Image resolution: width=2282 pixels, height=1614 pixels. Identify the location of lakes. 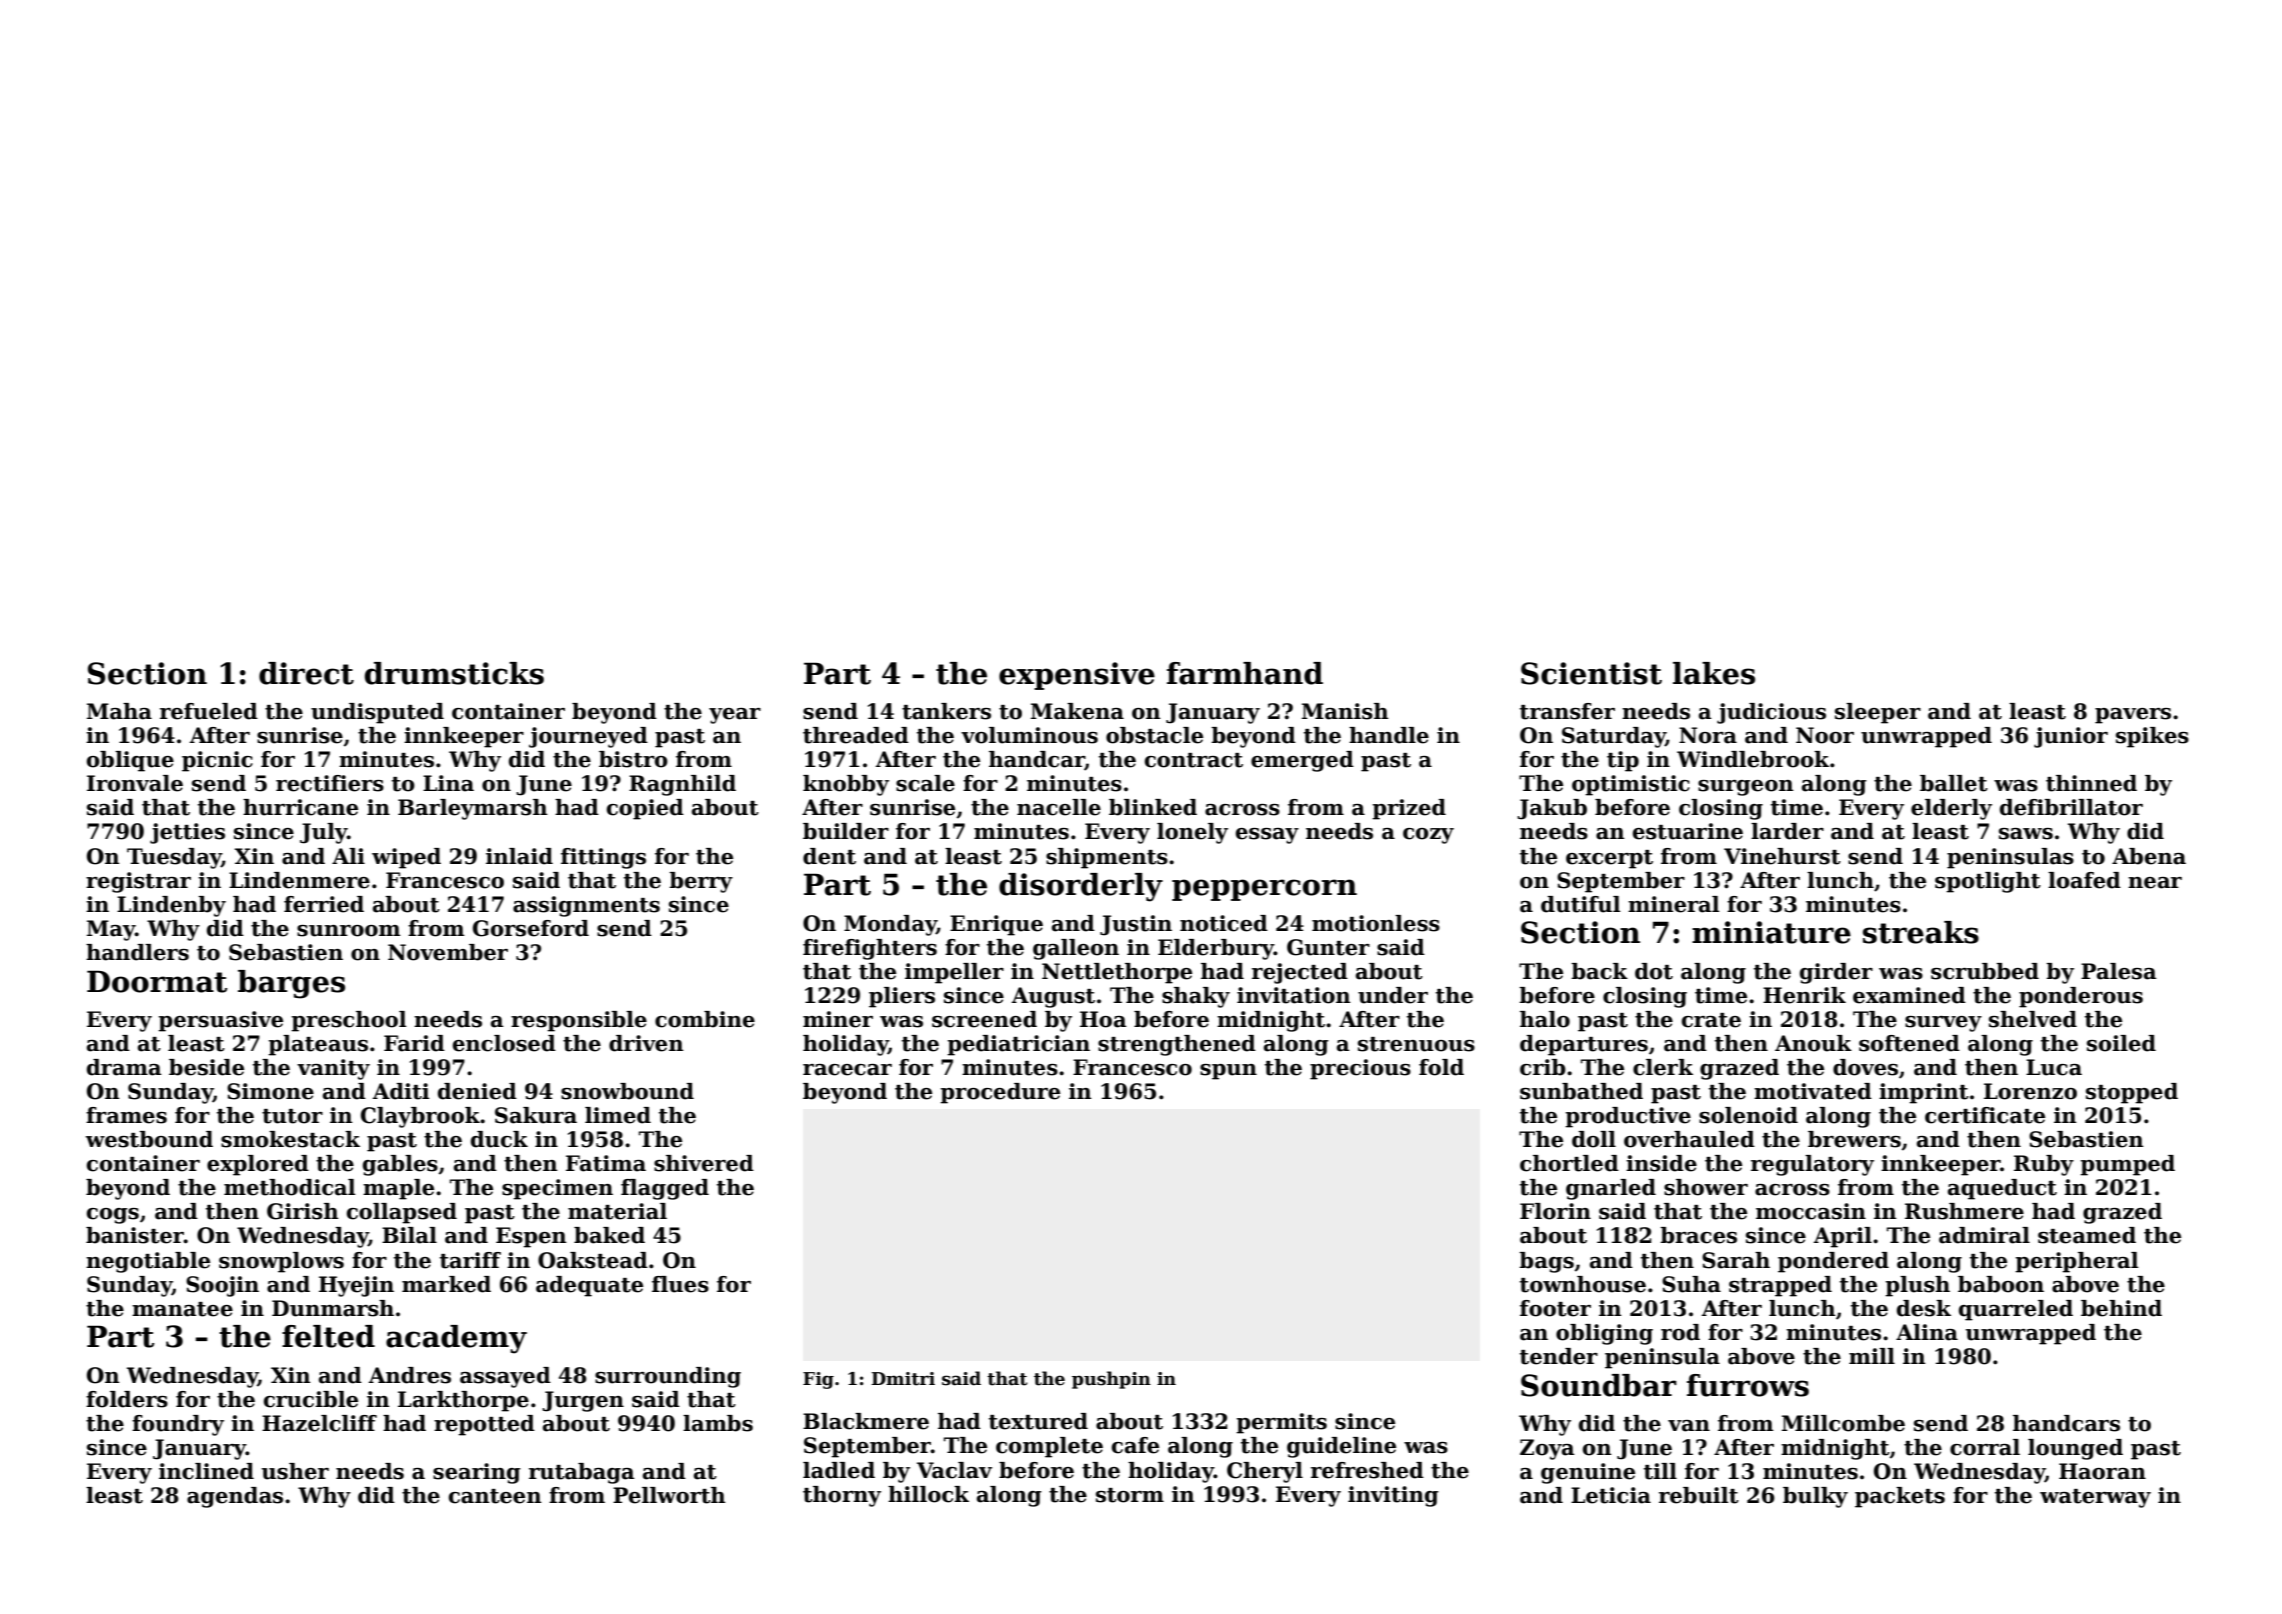
(1714, 673).
